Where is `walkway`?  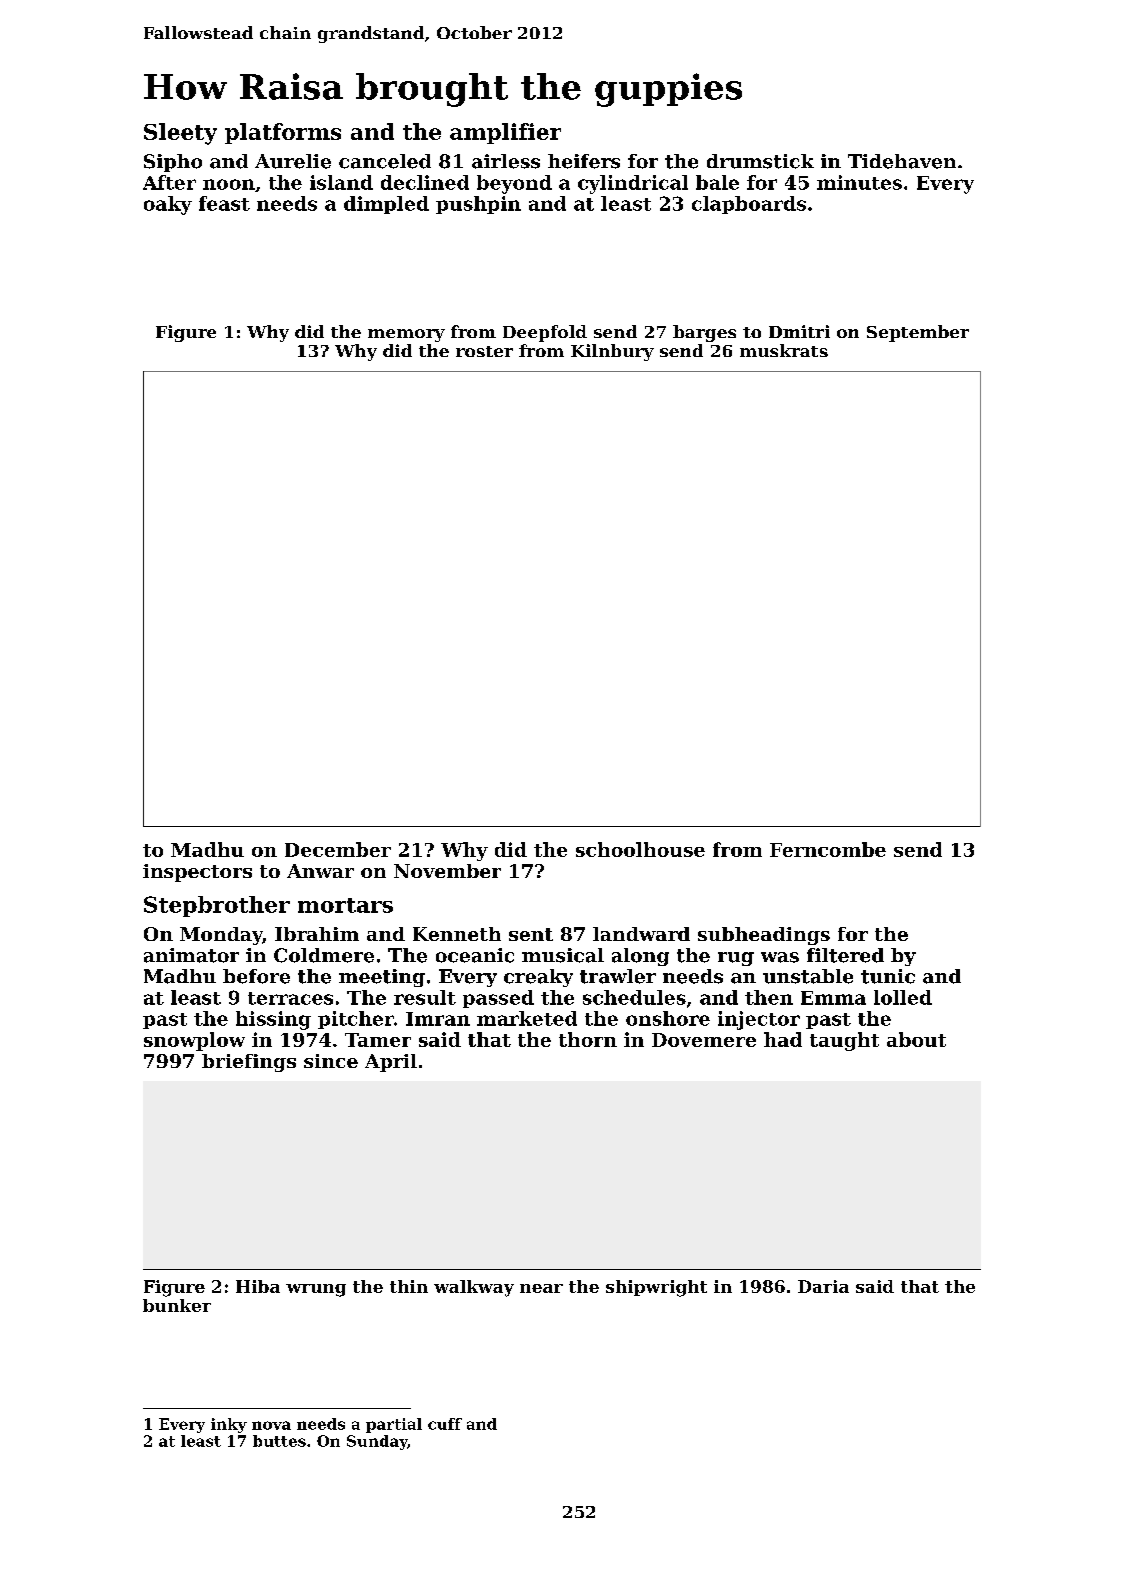 walkway is located at coordinates (474, 1288).
